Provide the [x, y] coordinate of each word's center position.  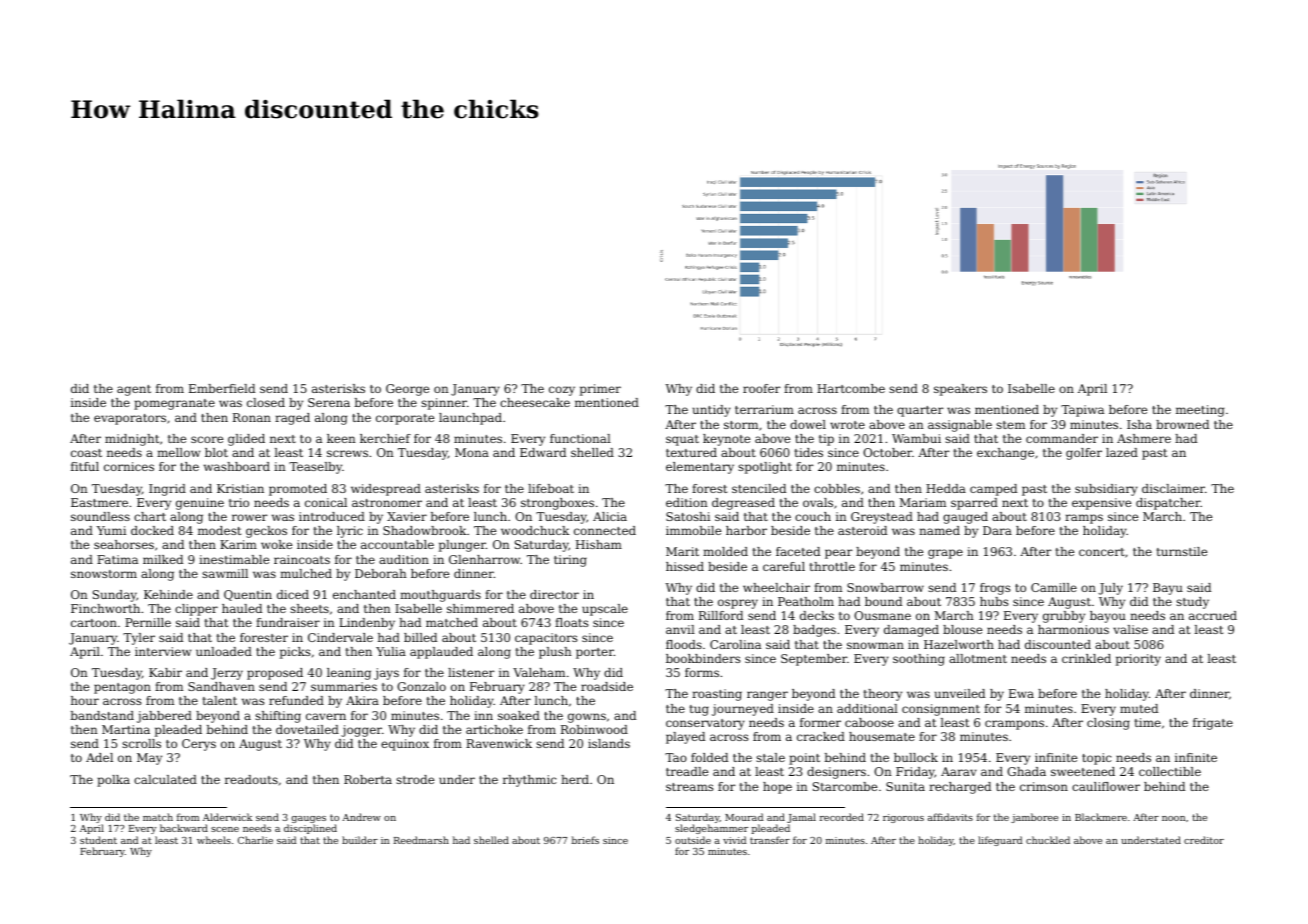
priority [1138, 660]
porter [595, 653]
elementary [700, 468]
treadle [687, 771]
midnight [132, 440]
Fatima [117, 559]
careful [784, 566]
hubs [994, 601]
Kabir [165, 672]
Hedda [946, 488]
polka [113, 781]
